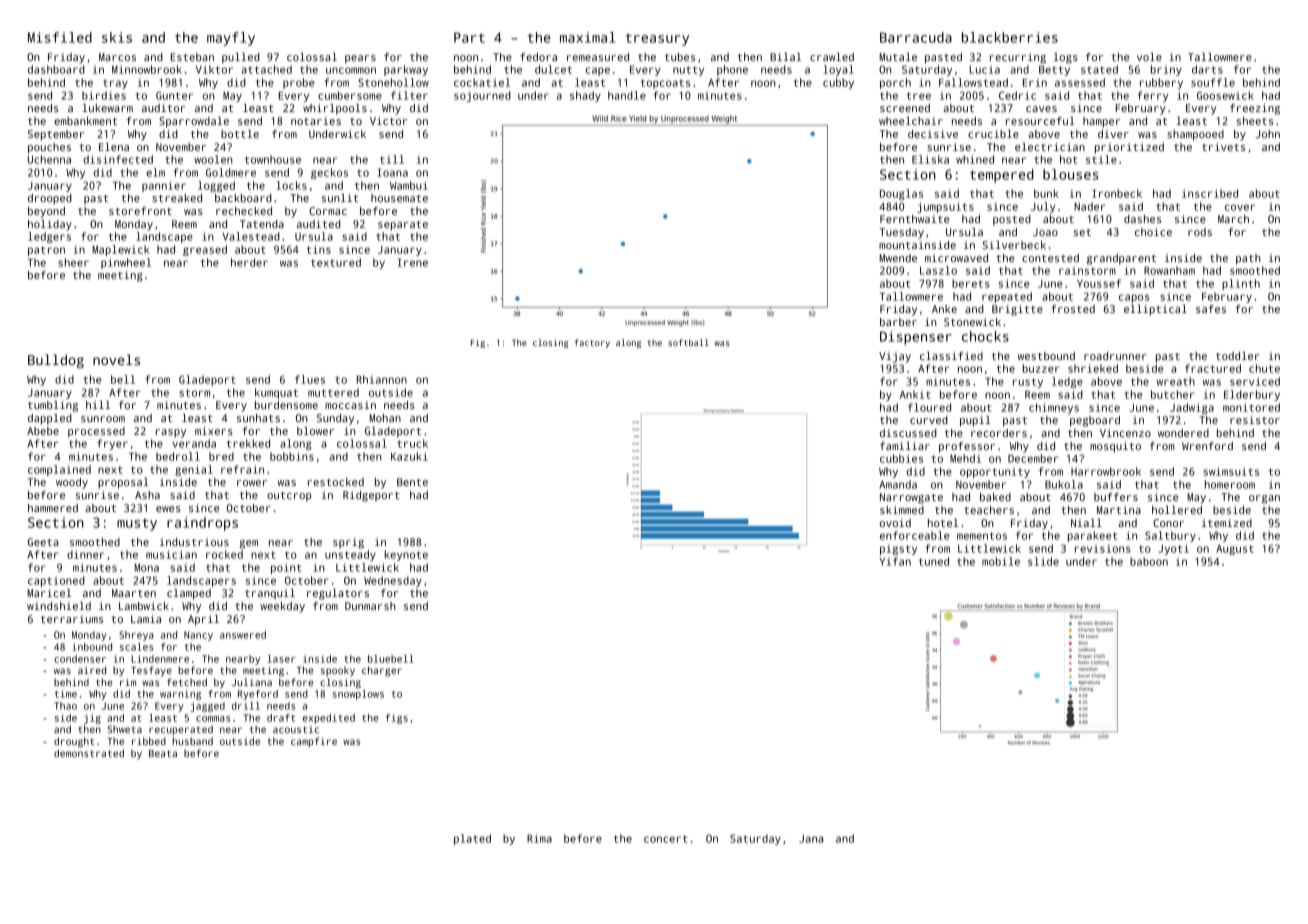 Image resolution: width=1308 pixels, height=924 pixels. Describe the element at coordinates (388, 121) in the screenshot. I see `Victor` at that location.
